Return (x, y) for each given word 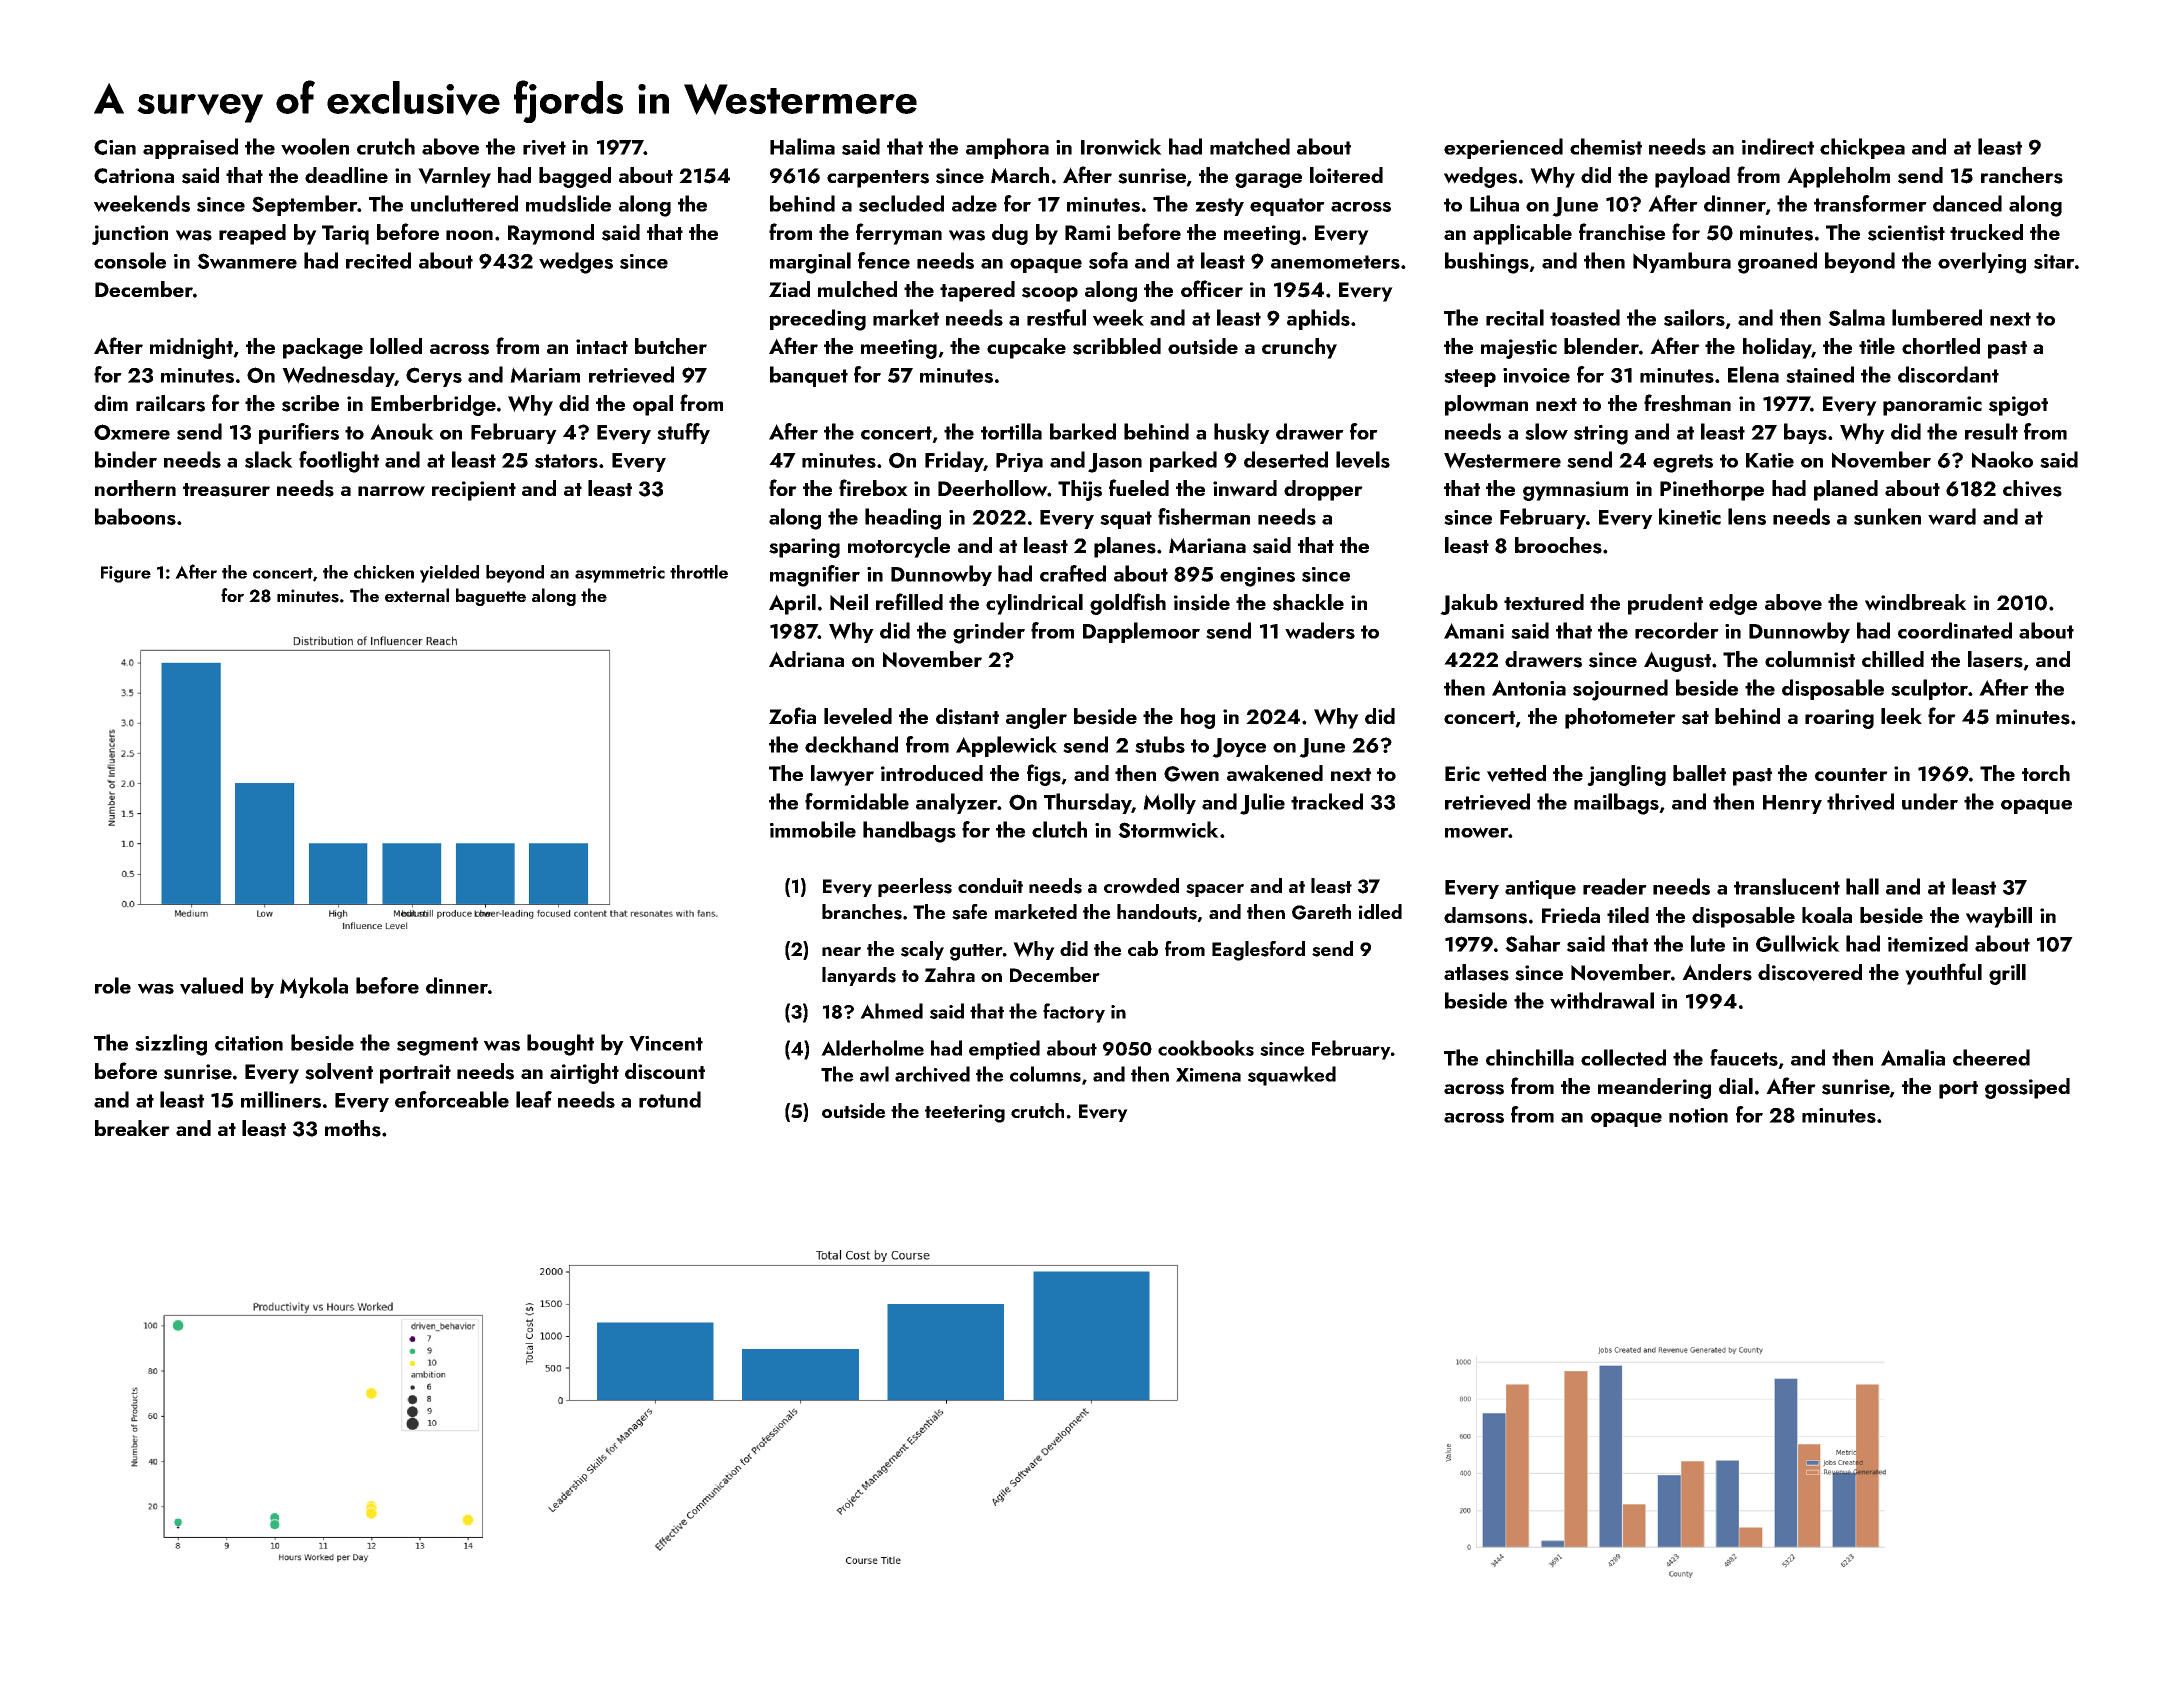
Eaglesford (1258, 951)
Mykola (314, 987)
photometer (1620, 718)
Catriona (134, 176)
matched (1250, 146)
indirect (1778, 146)
